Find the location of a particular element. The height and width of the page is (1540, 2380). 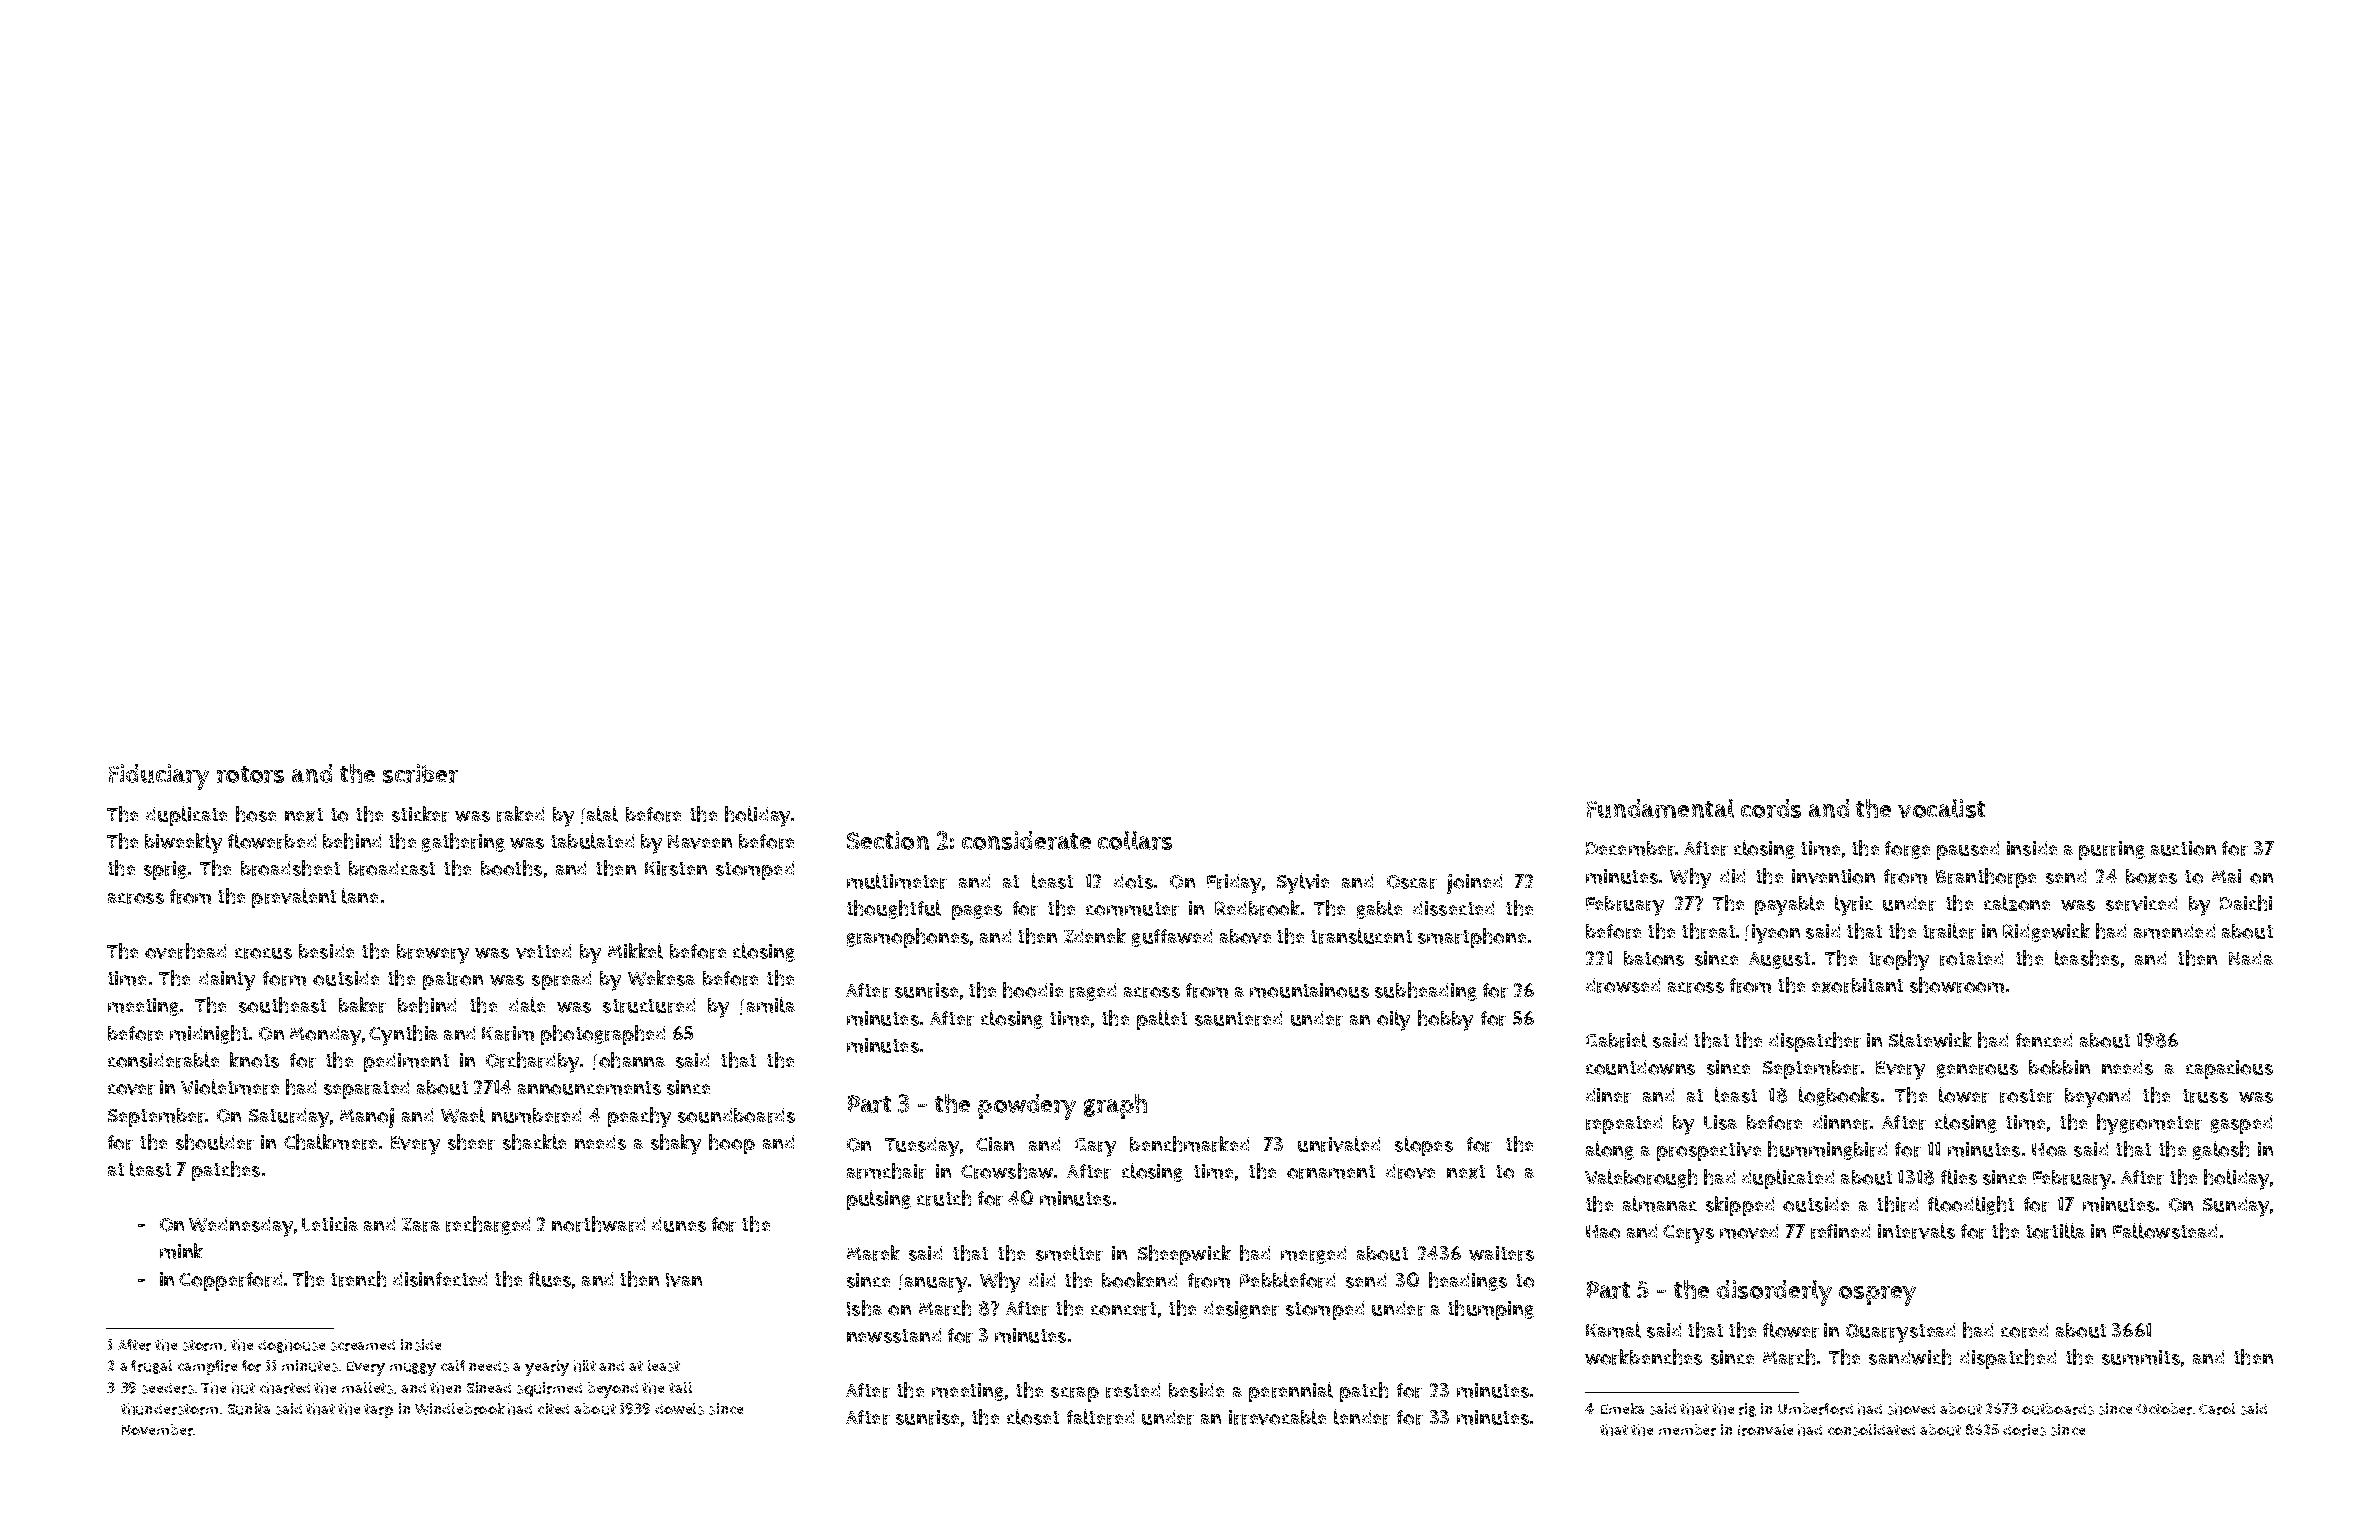

fenced is located at coordinates (2044, 1040).
